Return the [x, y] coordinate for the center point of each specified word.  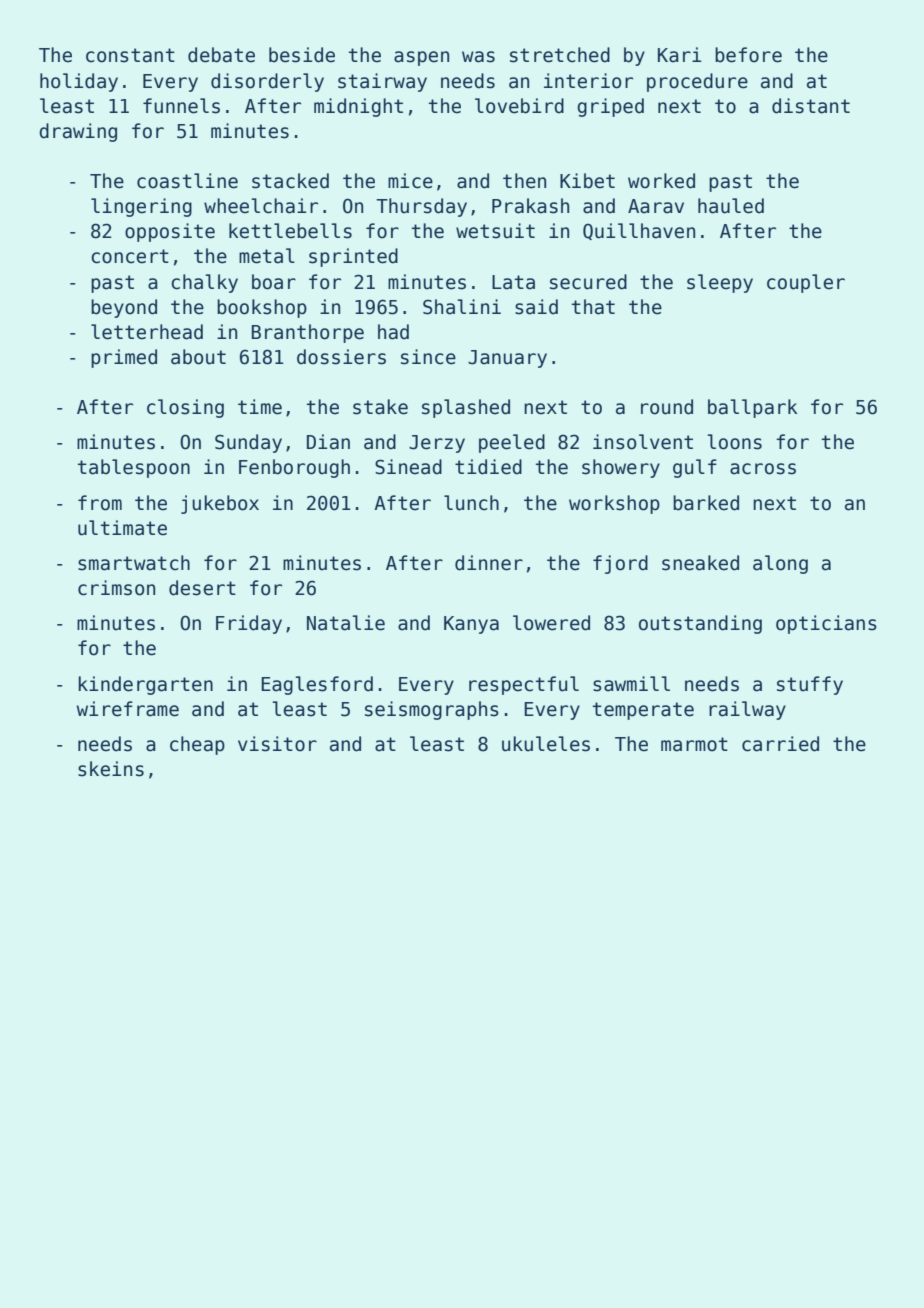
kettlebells [290, 231]
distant [811, 106]
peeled [512, 443]
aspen [421, 58]
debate [221, 55]
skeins [111, 769]
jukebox [220, 504]
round [667, 407]
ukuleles [546, 744]
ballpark [753, 408]
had [393, 332]
